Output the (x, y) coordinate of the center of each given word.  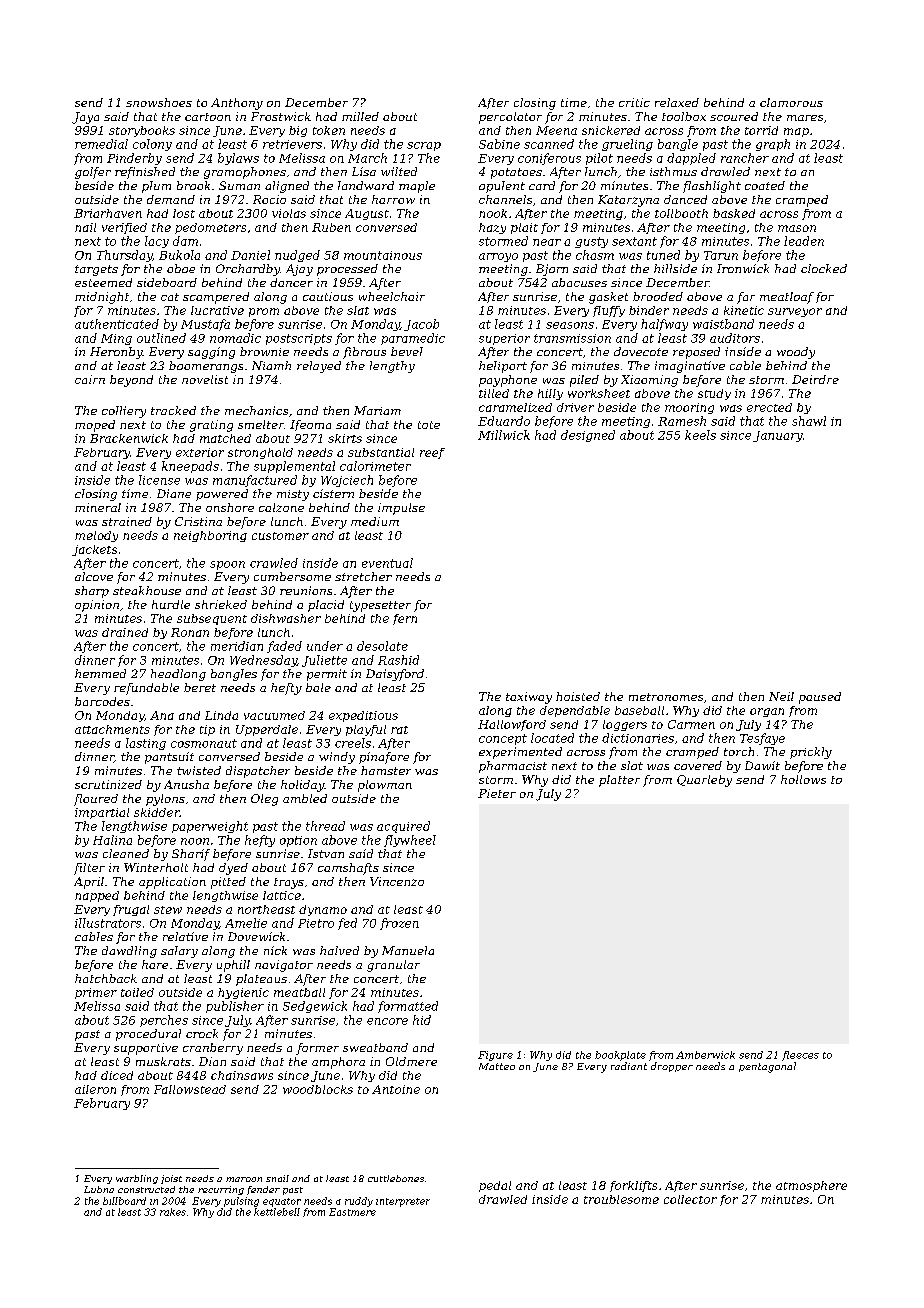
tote (429, 425)
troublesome (621, 1199)
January (778, 436)
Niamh (271, 365)
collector (690, 1199)
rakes (173, 1212)
